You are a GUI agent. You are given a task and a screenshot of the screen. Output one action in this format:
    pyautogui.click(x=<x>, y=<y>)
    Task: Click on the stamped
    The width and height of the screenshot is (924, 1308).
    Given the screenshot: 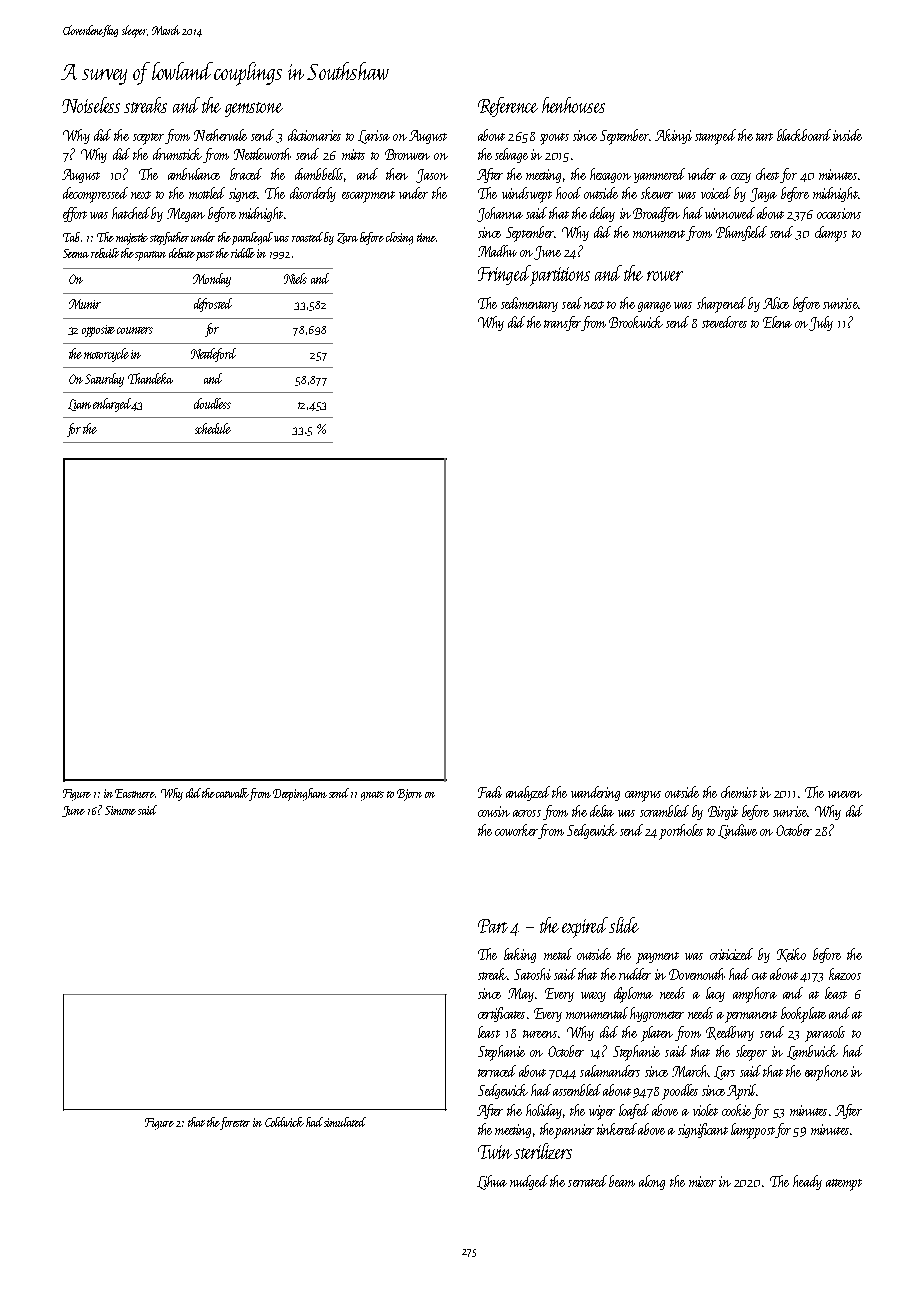 What is the action you would take?
    pyautogui.click(x=715, y=137)
